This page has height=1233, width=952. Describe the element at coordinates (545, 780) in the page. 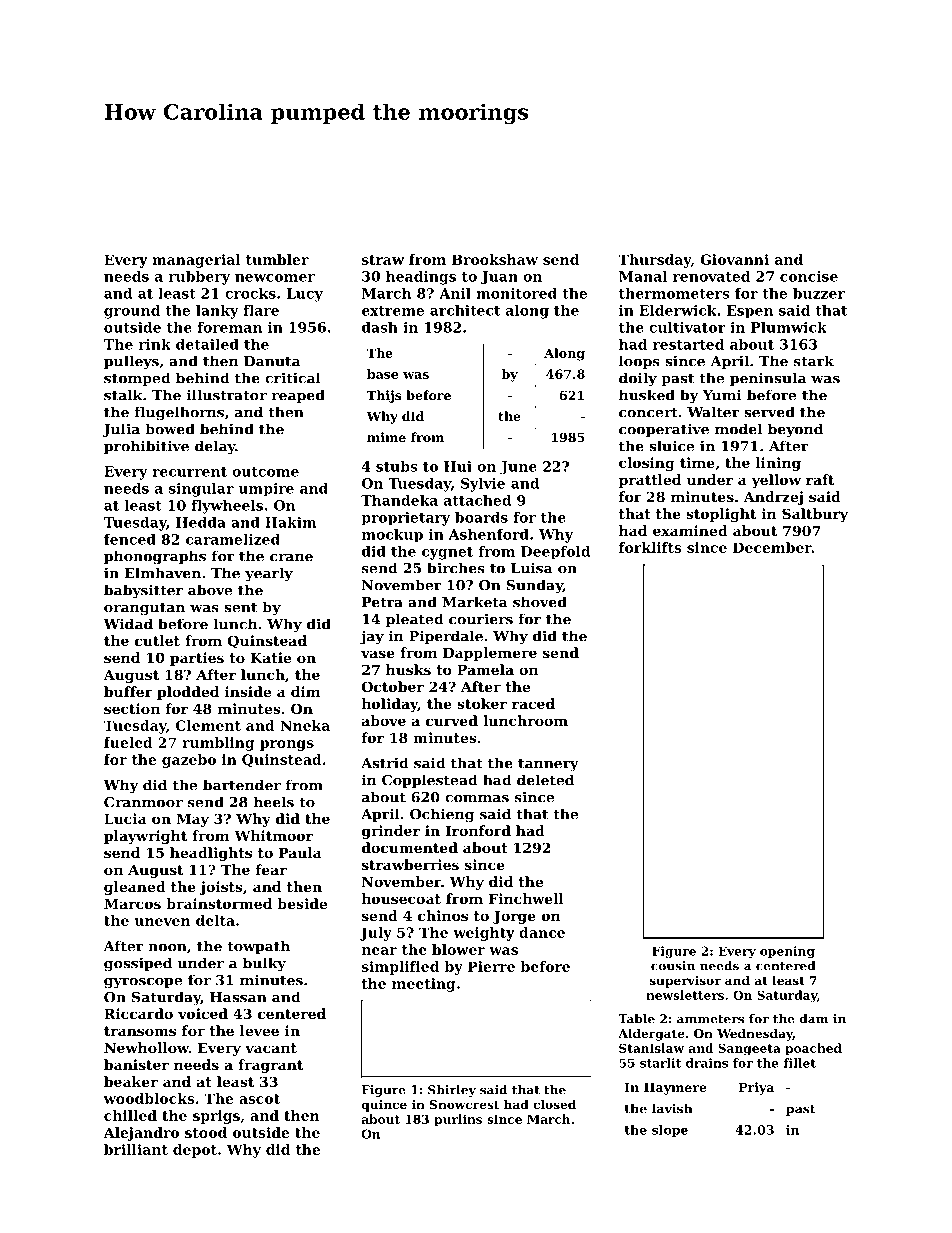

I see `deleted` at that location.
